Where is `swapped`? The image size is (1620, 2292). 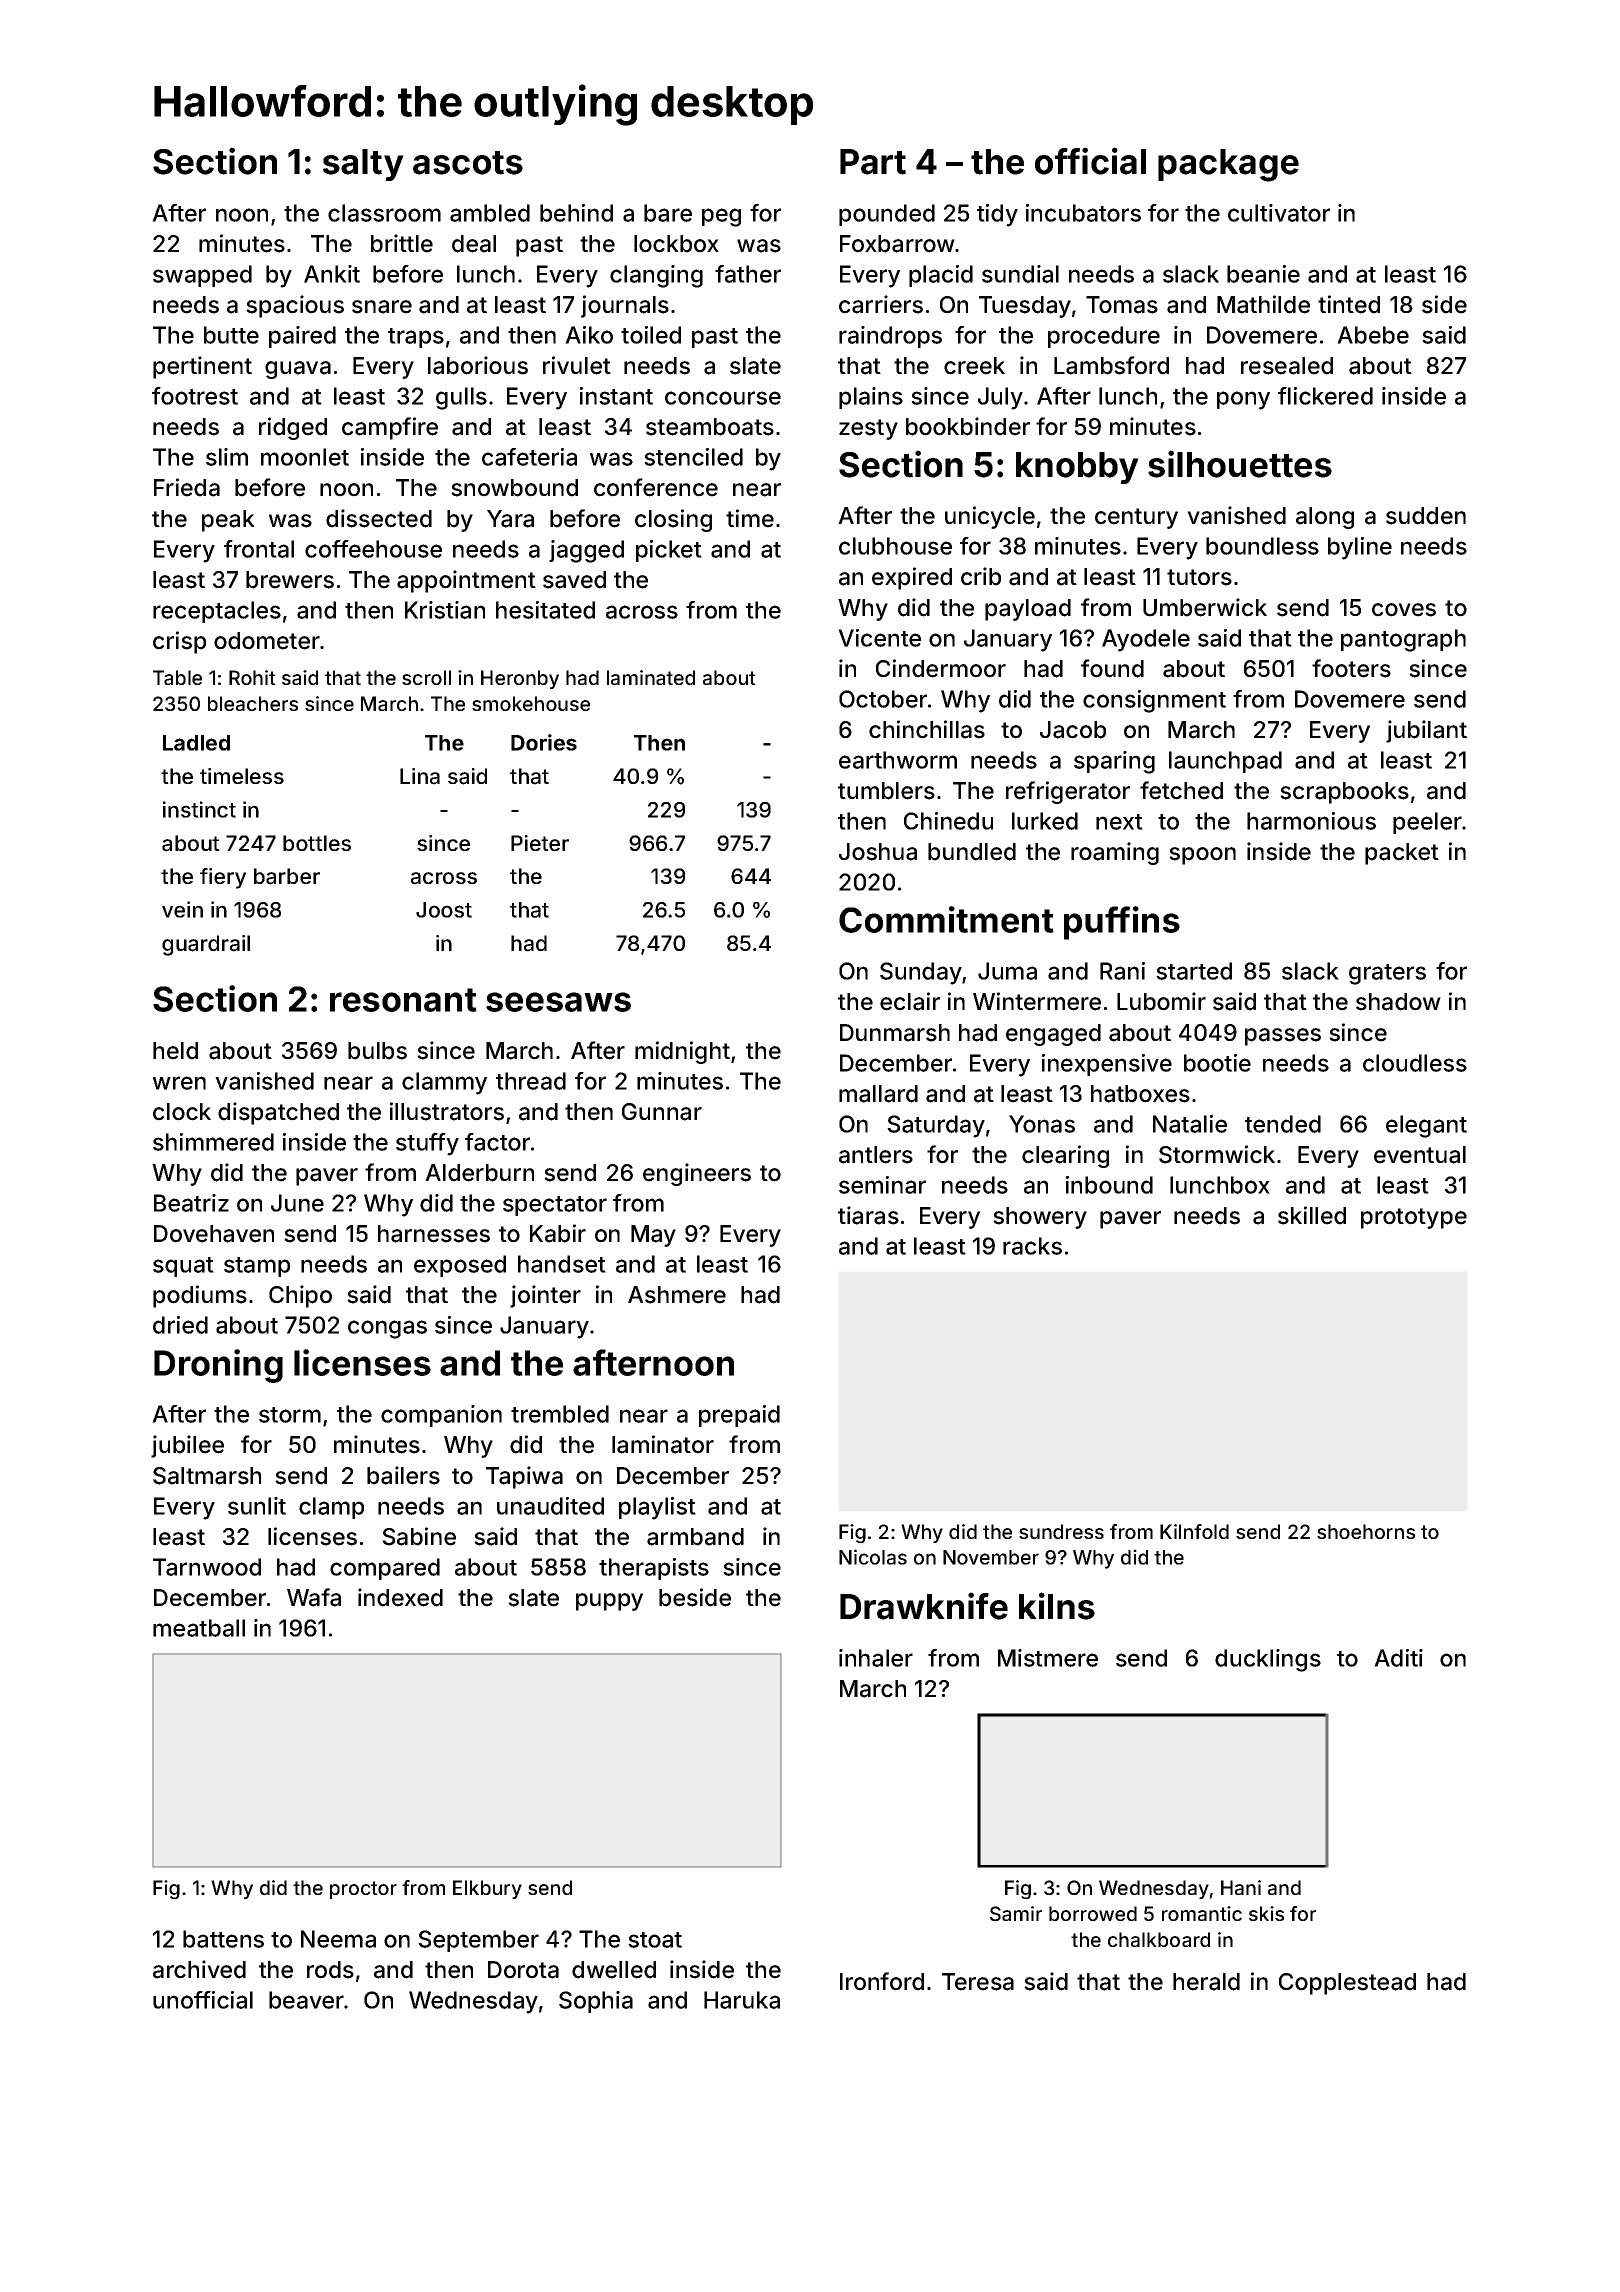
swapped is located at coordinates (202, 276).
